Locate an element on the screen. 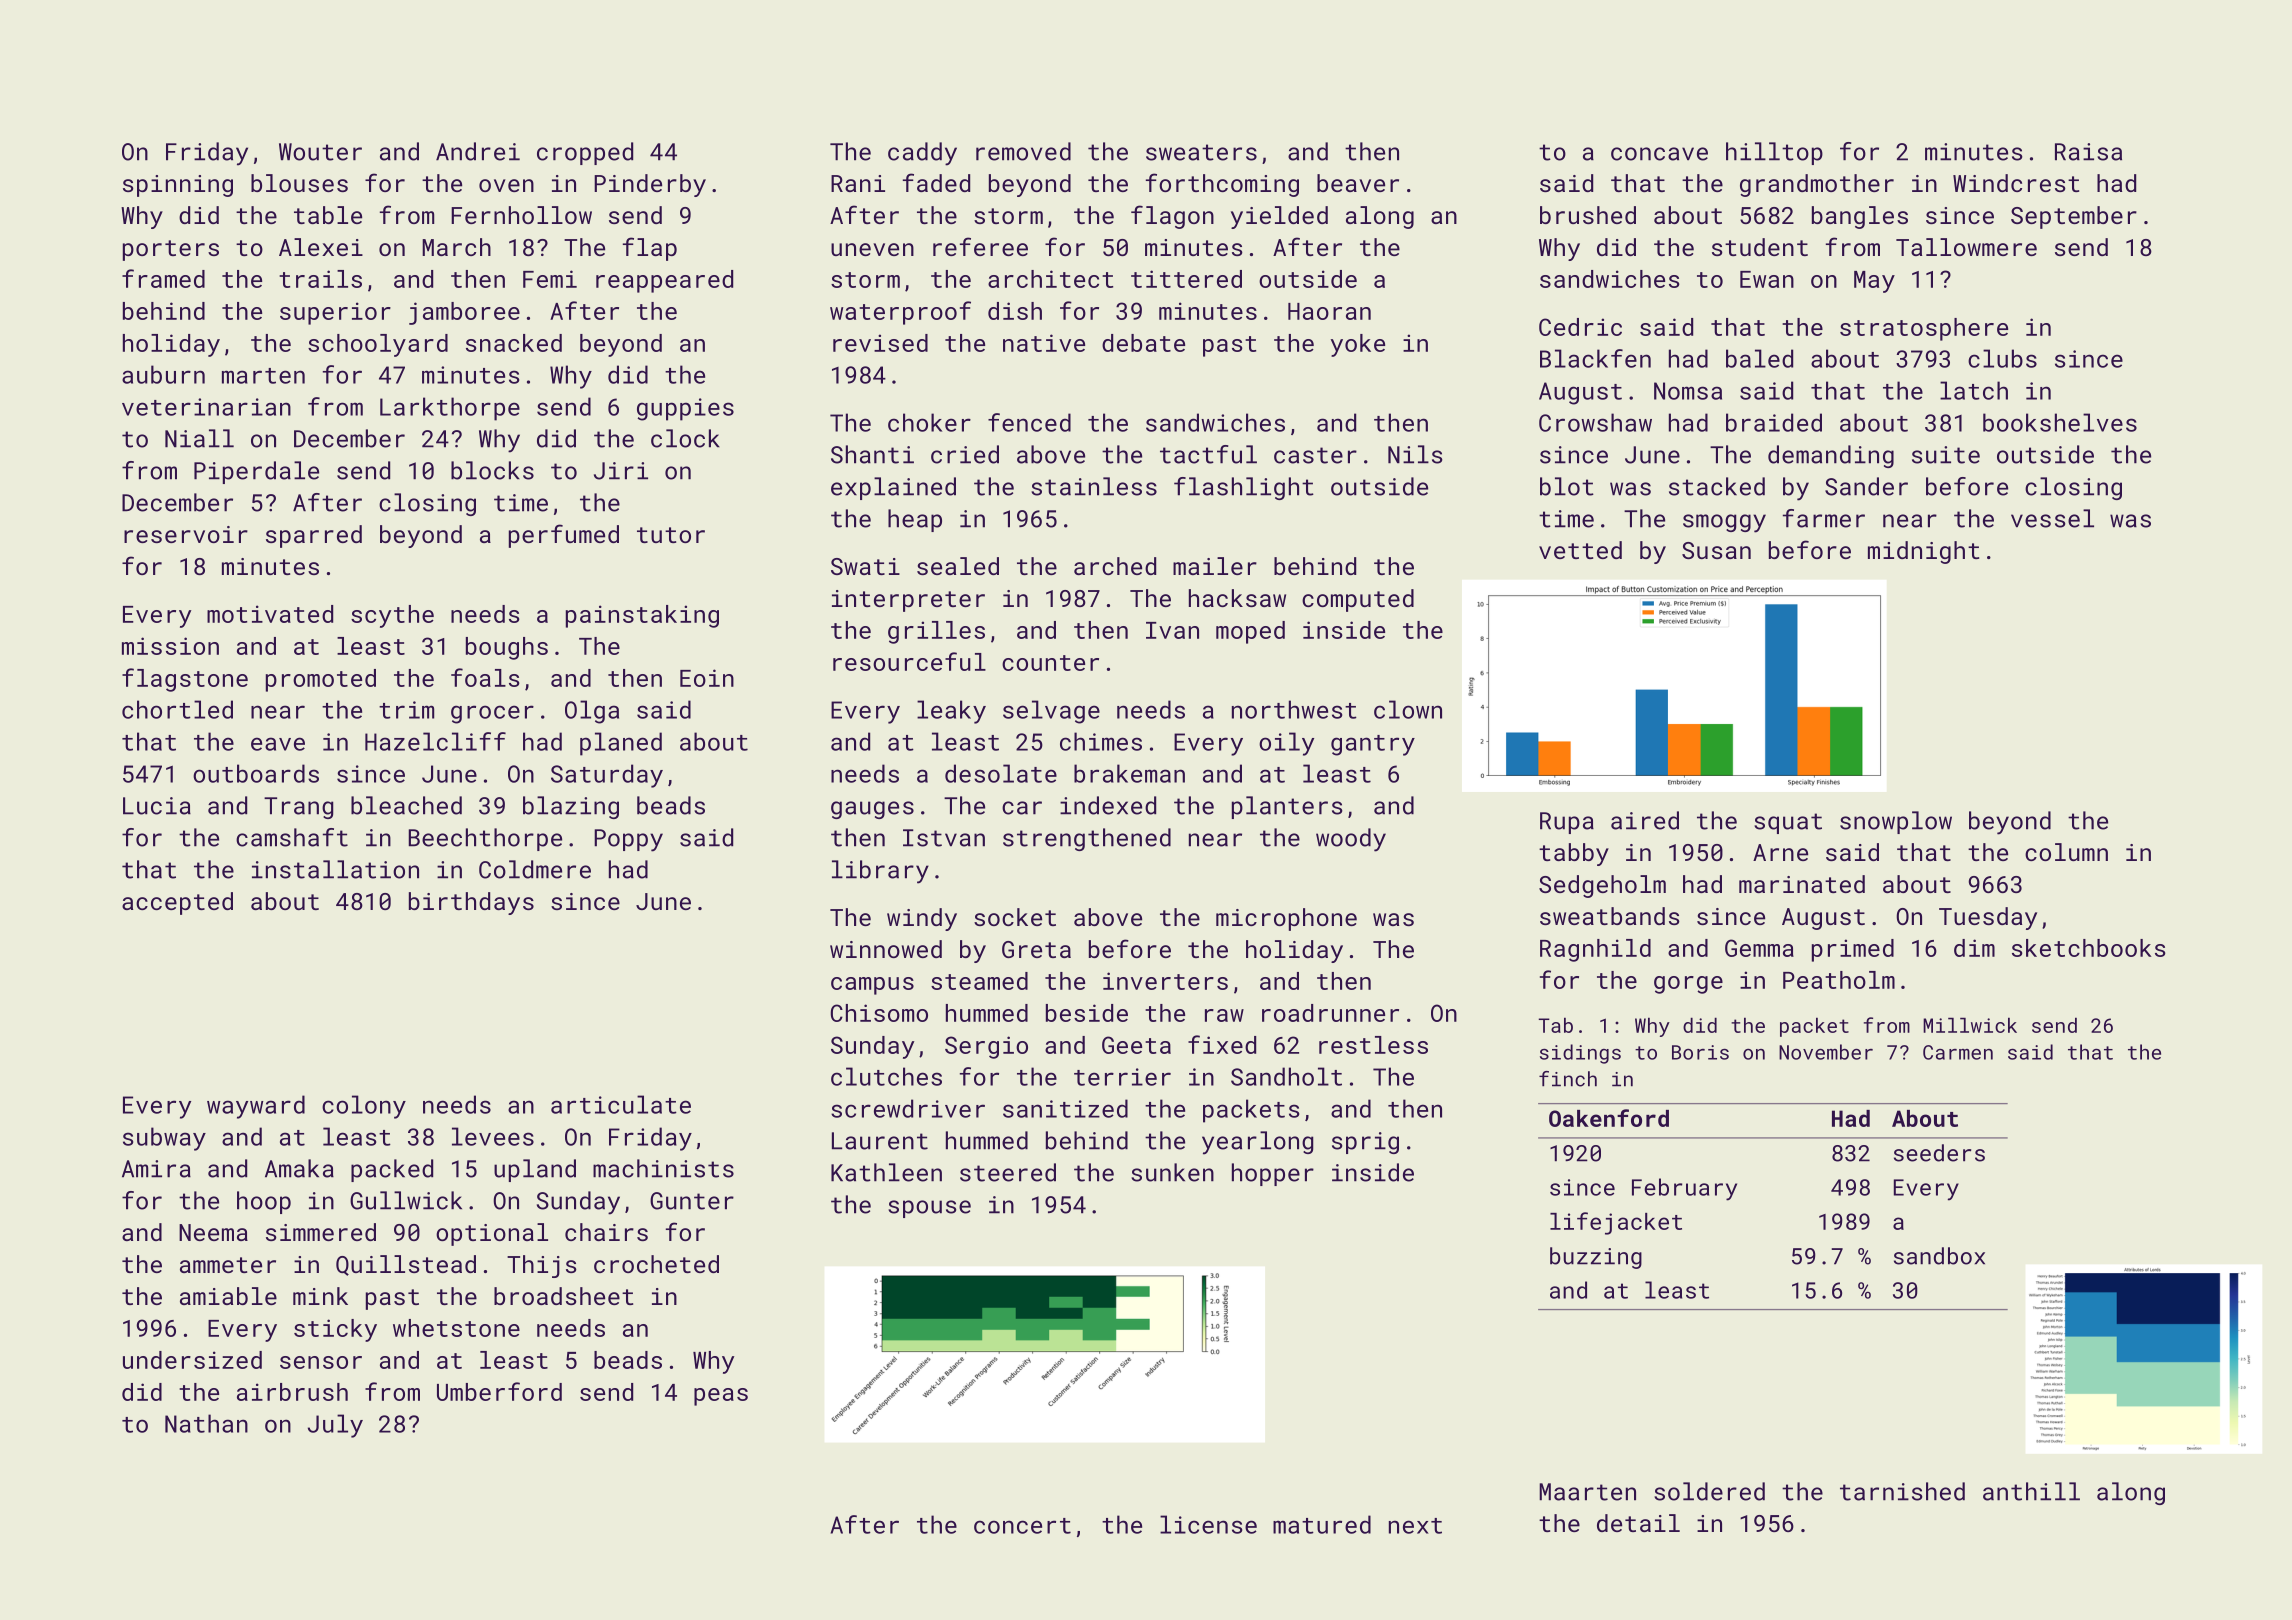 The width and height of the screenshot is (2292, 1620). Greta is located at coordinates (1036, 949).
